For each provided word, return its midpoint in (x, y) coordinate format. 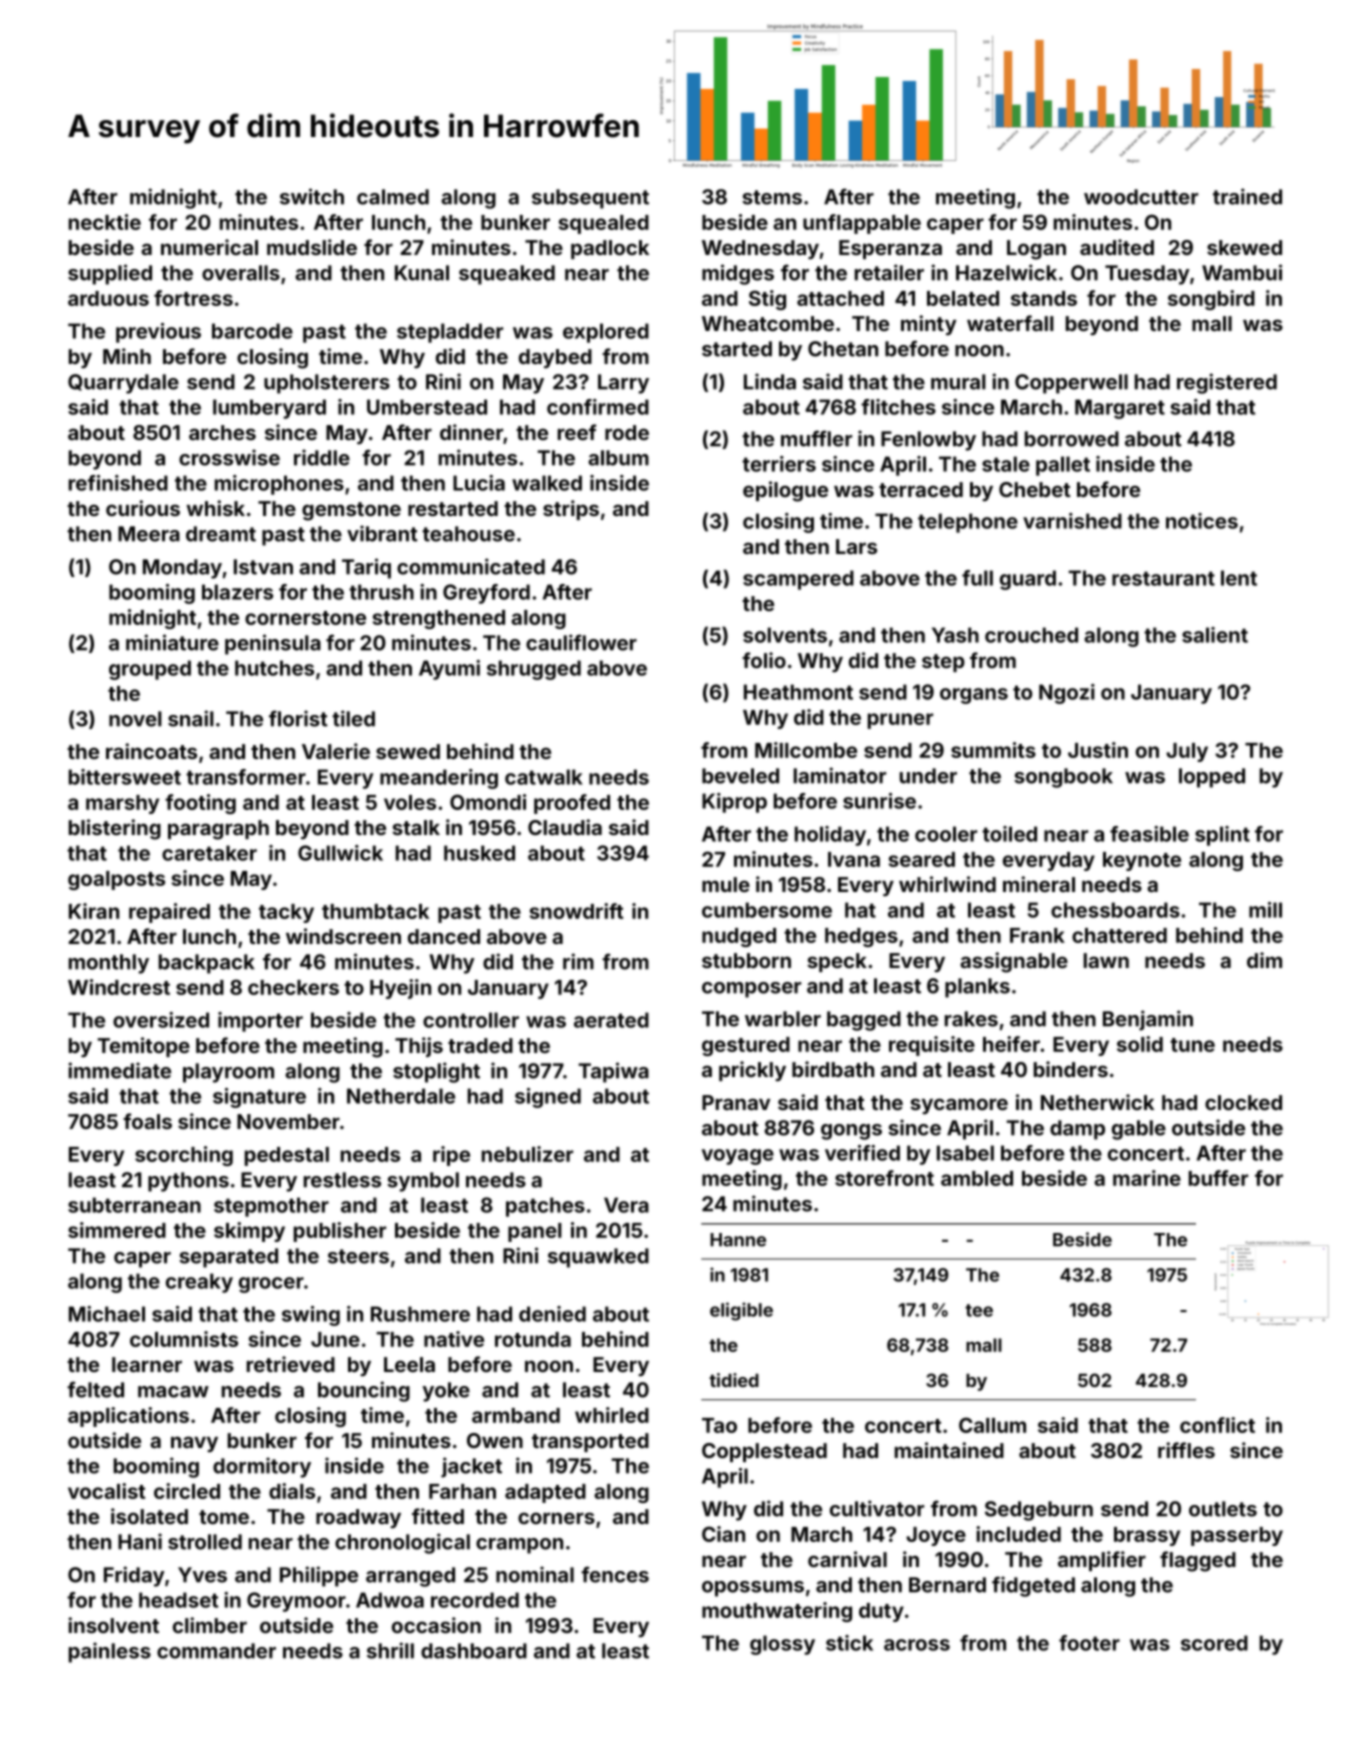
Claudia (565, 827)
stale (1006, 464)
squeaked (507, 275)
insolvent (113, 1625)
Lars (856, 546)
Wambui (1242, 272)
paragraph (218, 830)
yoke (446, 1392)
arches (222, 432)
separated (228, 1258)
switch (312, 196)
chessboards (1115, 910)
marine (1147, 1178)
